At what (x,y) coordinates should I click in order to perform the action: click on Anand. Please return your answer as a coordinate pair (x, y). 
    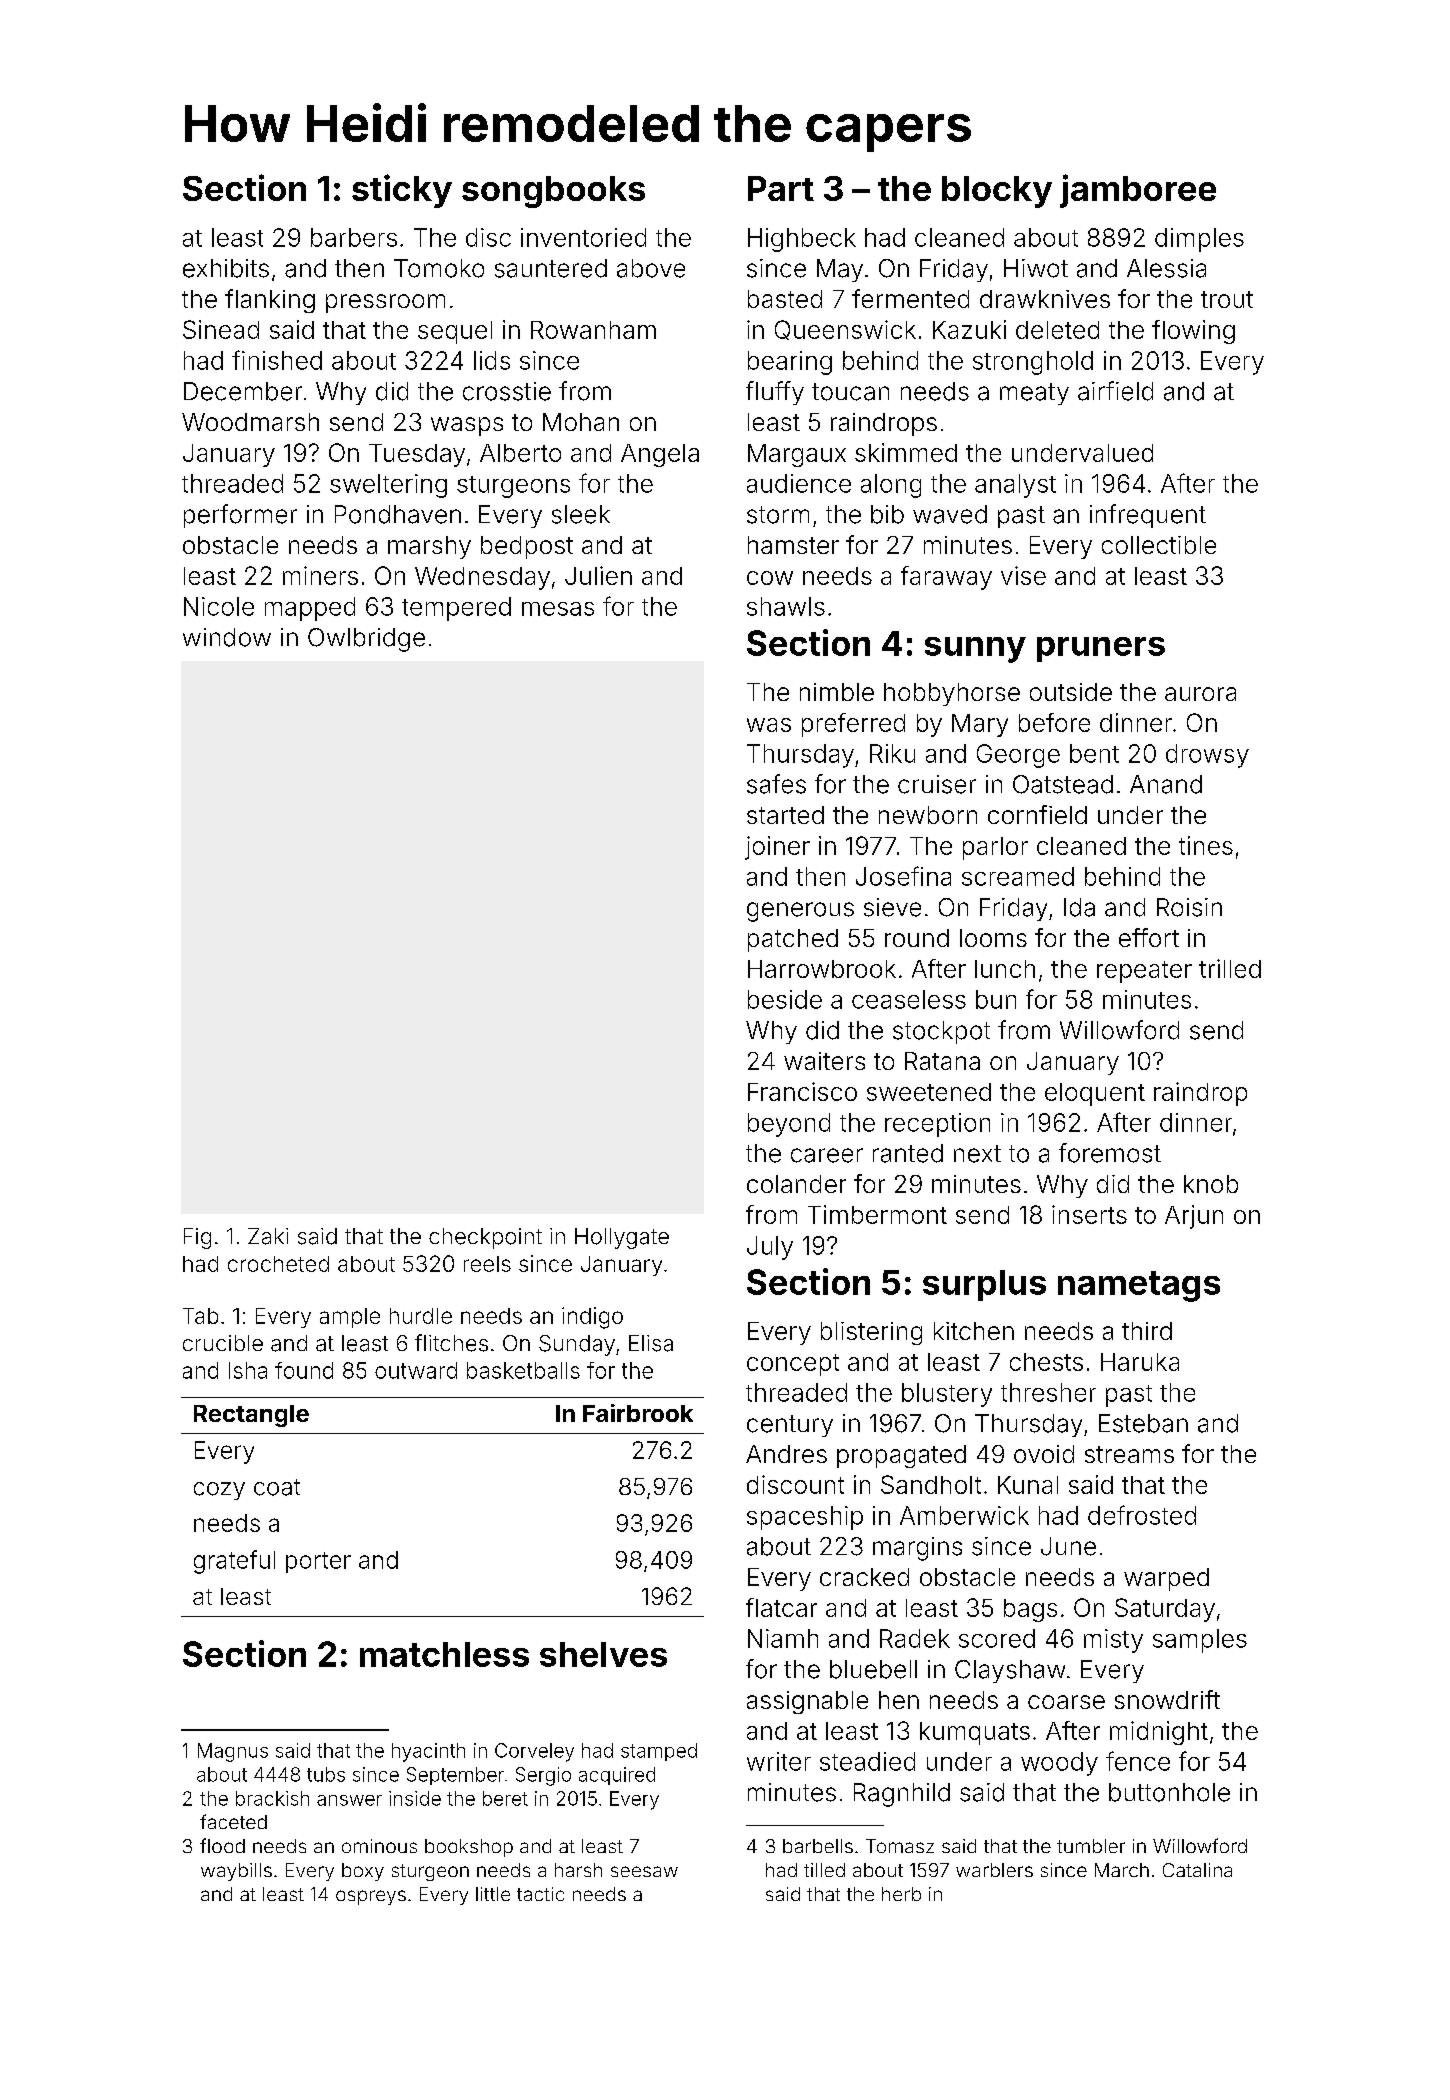
    Looking at the image, I should click on (1166, 784).
